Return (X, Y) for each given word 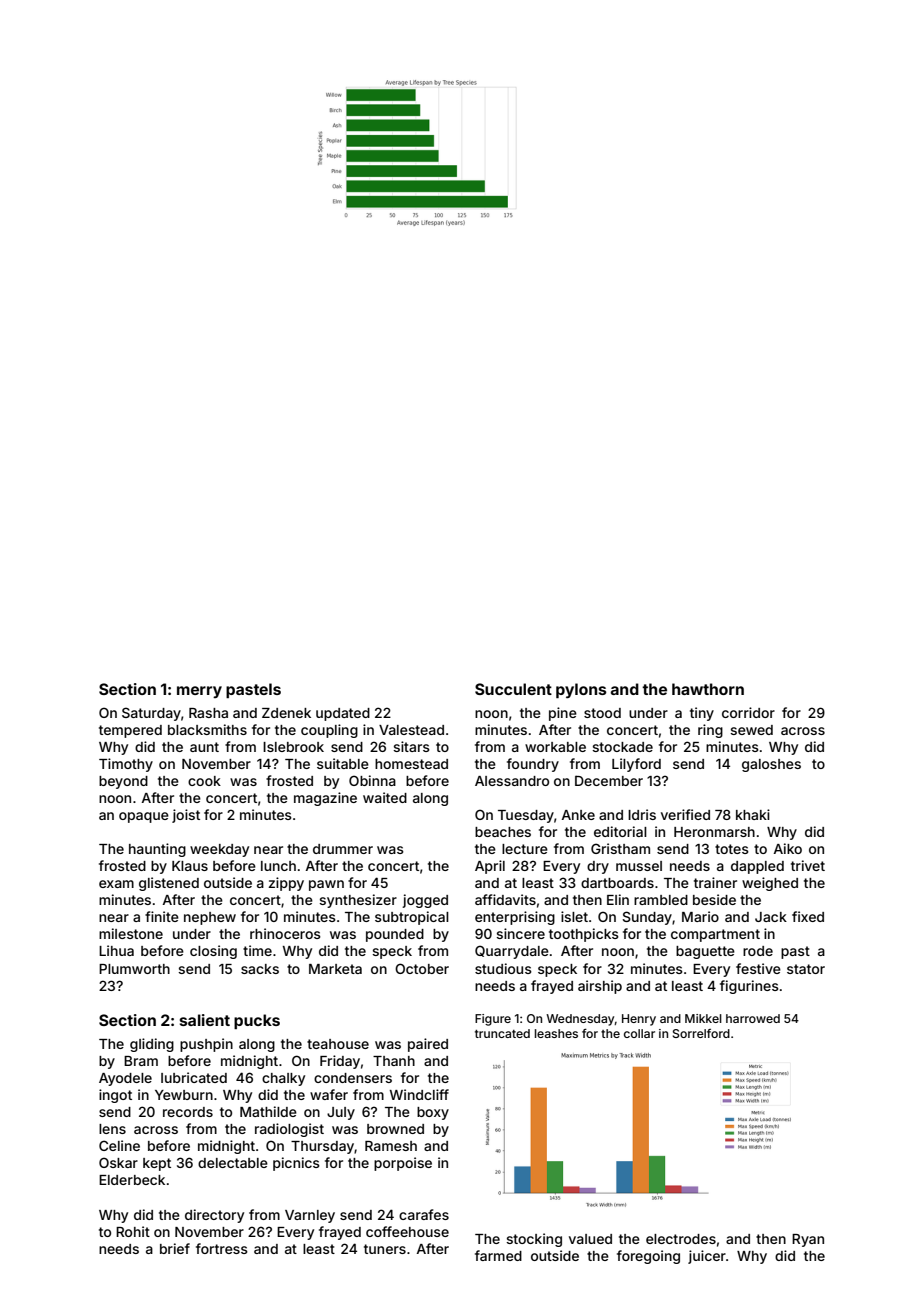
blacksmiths (207, 729)
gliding (152, 1045)
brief (175, 1248)
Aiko (788, 848)
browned (395, 1129)
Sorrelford (701, 1033)
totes (732, 849)
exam (116, 884)
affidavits (505, 899)
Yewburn (184, 1095)
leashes (556, 1033)
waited (385, 797)
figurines (749, 987)
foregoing (648, 1257)
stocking (534, 1240)
